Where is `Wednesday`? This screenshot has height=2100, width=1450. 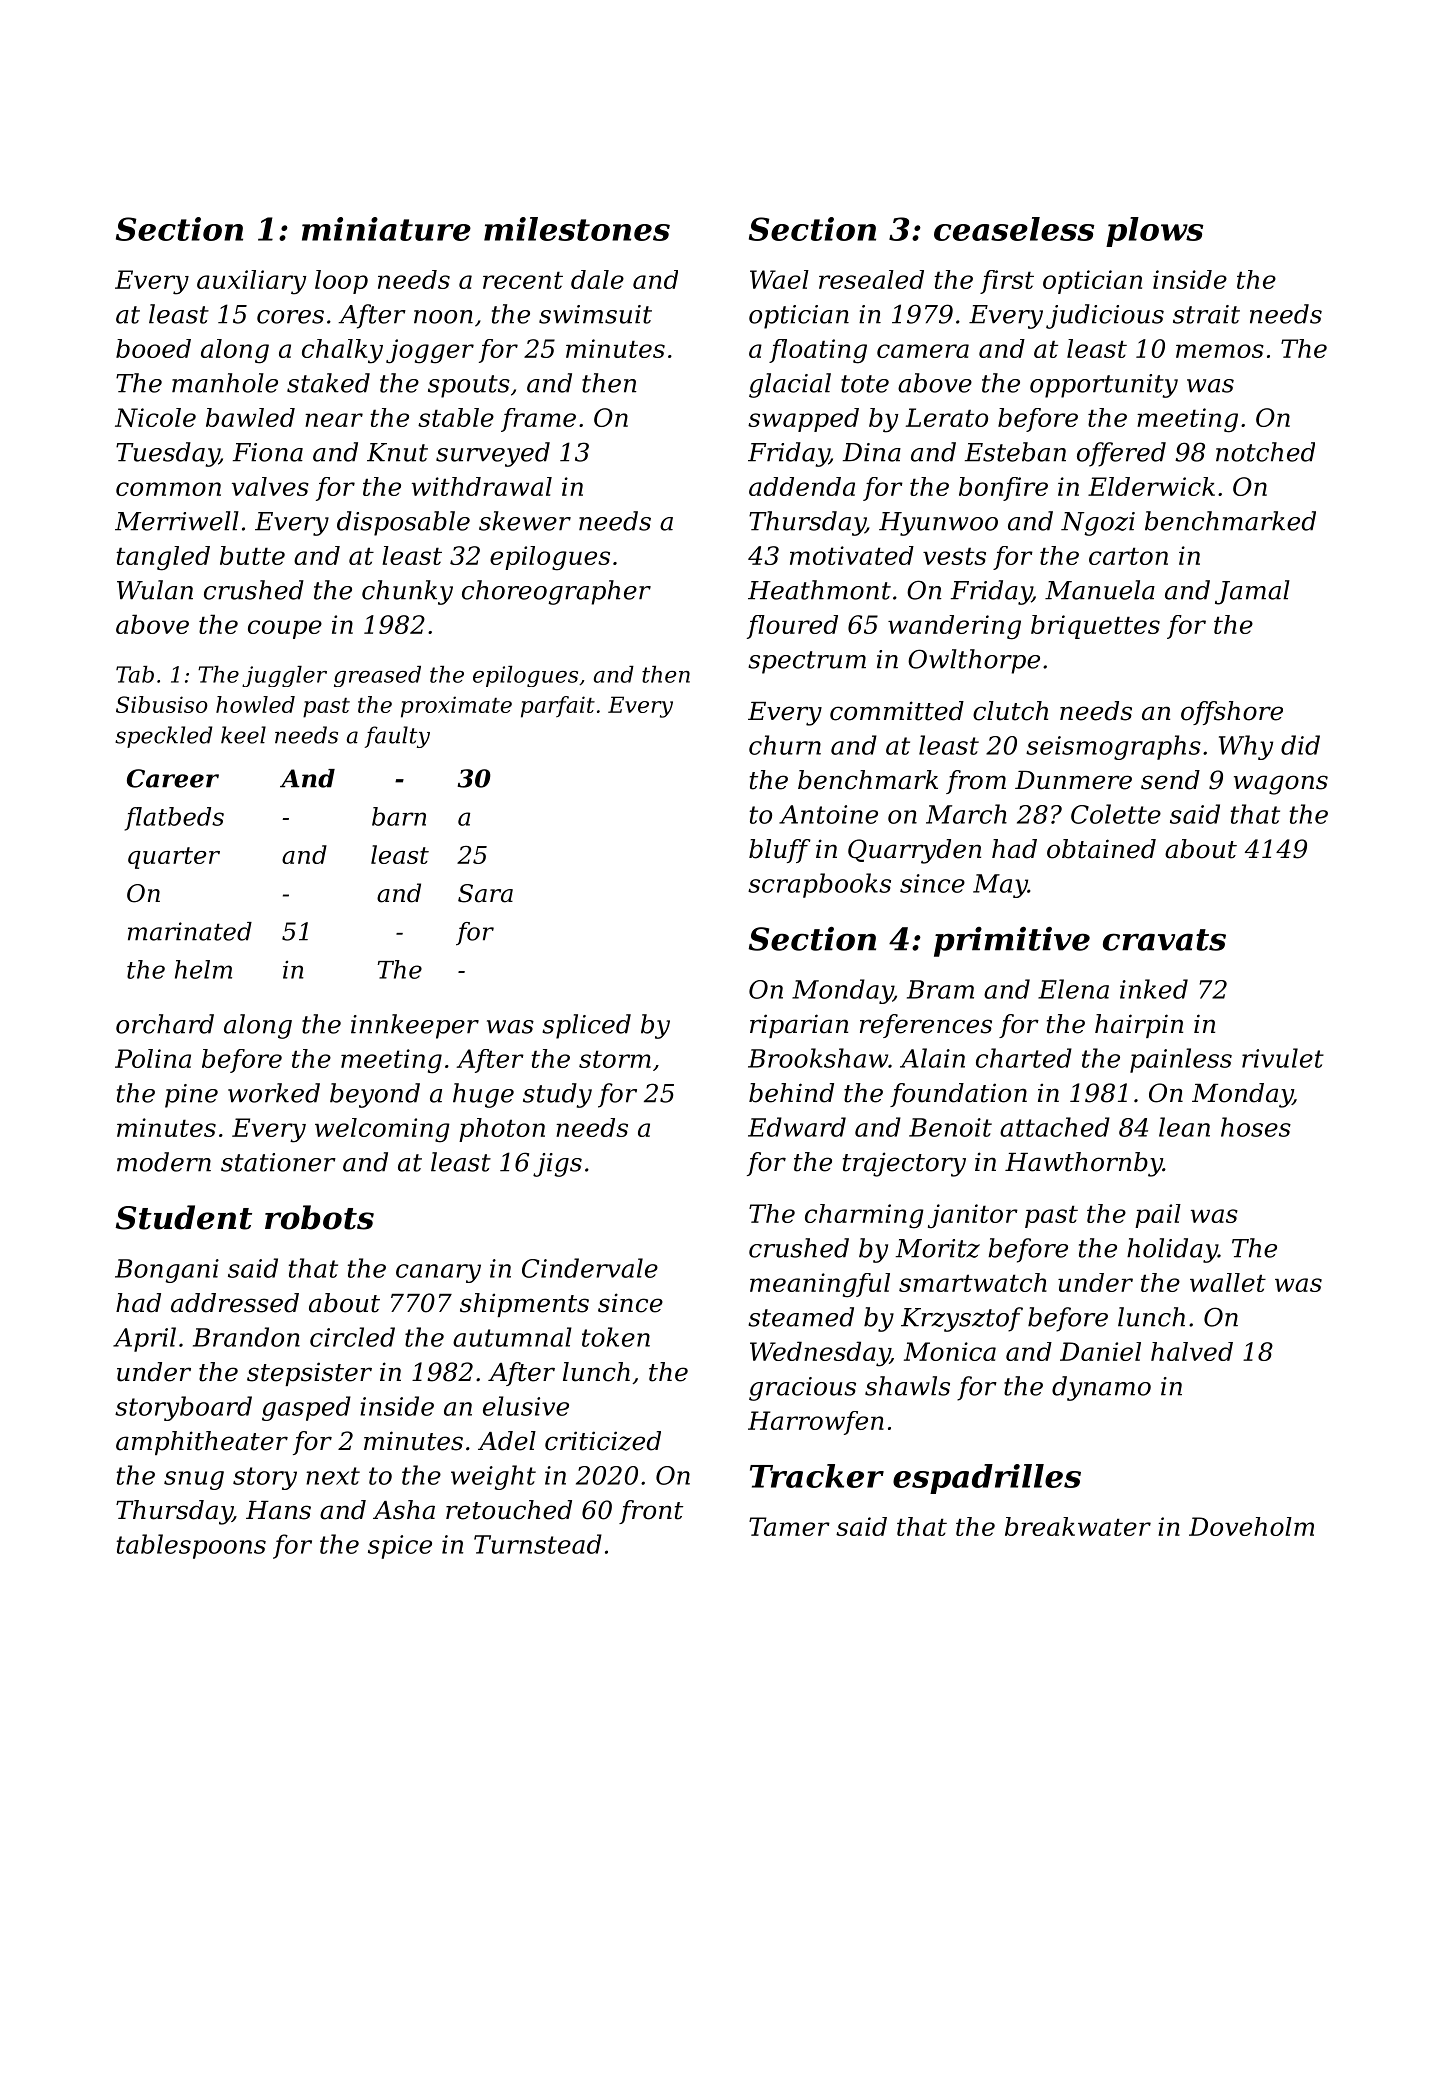 Wednesday is located at coordinates (820, 1354).
